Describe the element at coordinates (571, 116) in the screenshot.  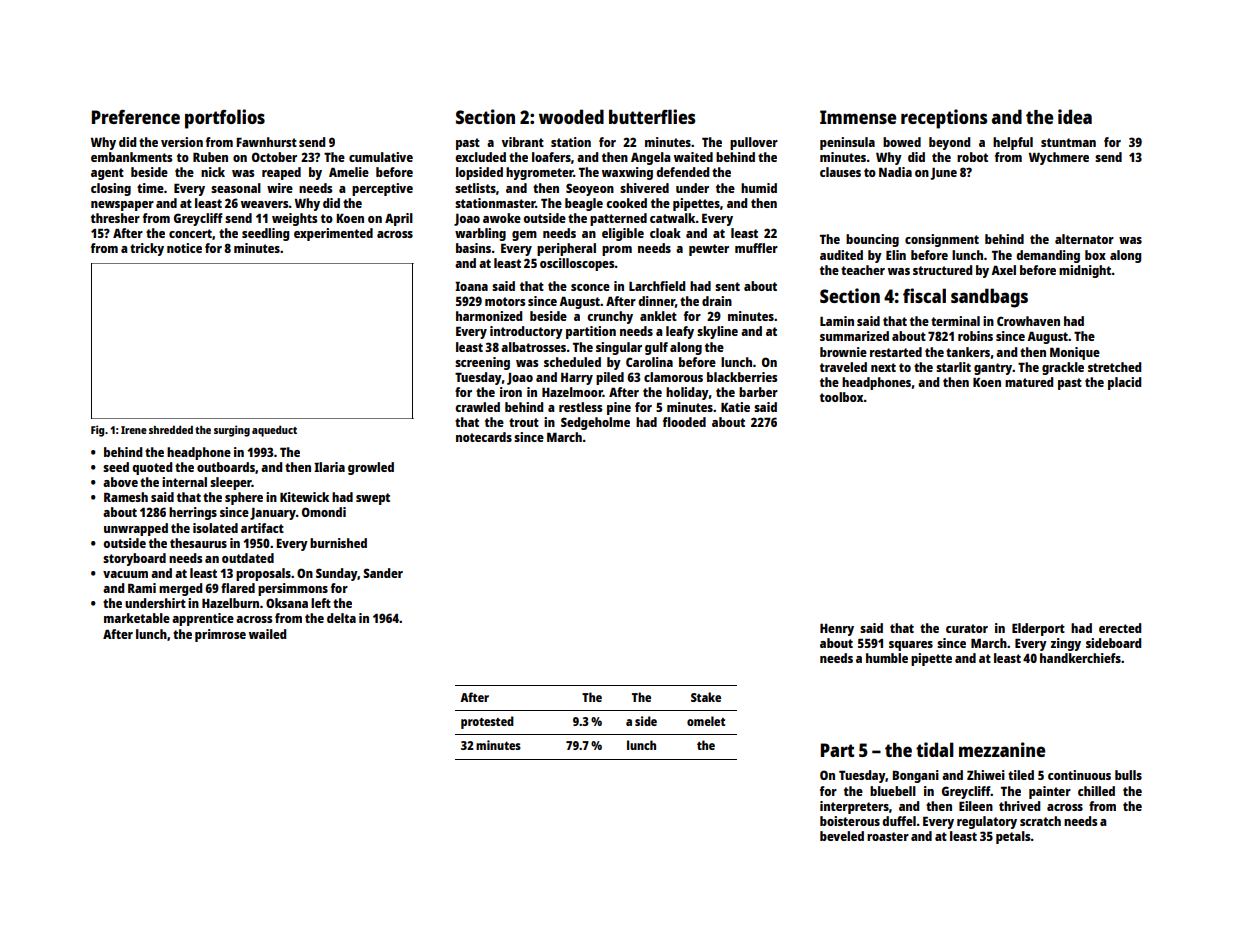
I see `wooded` at that location.
